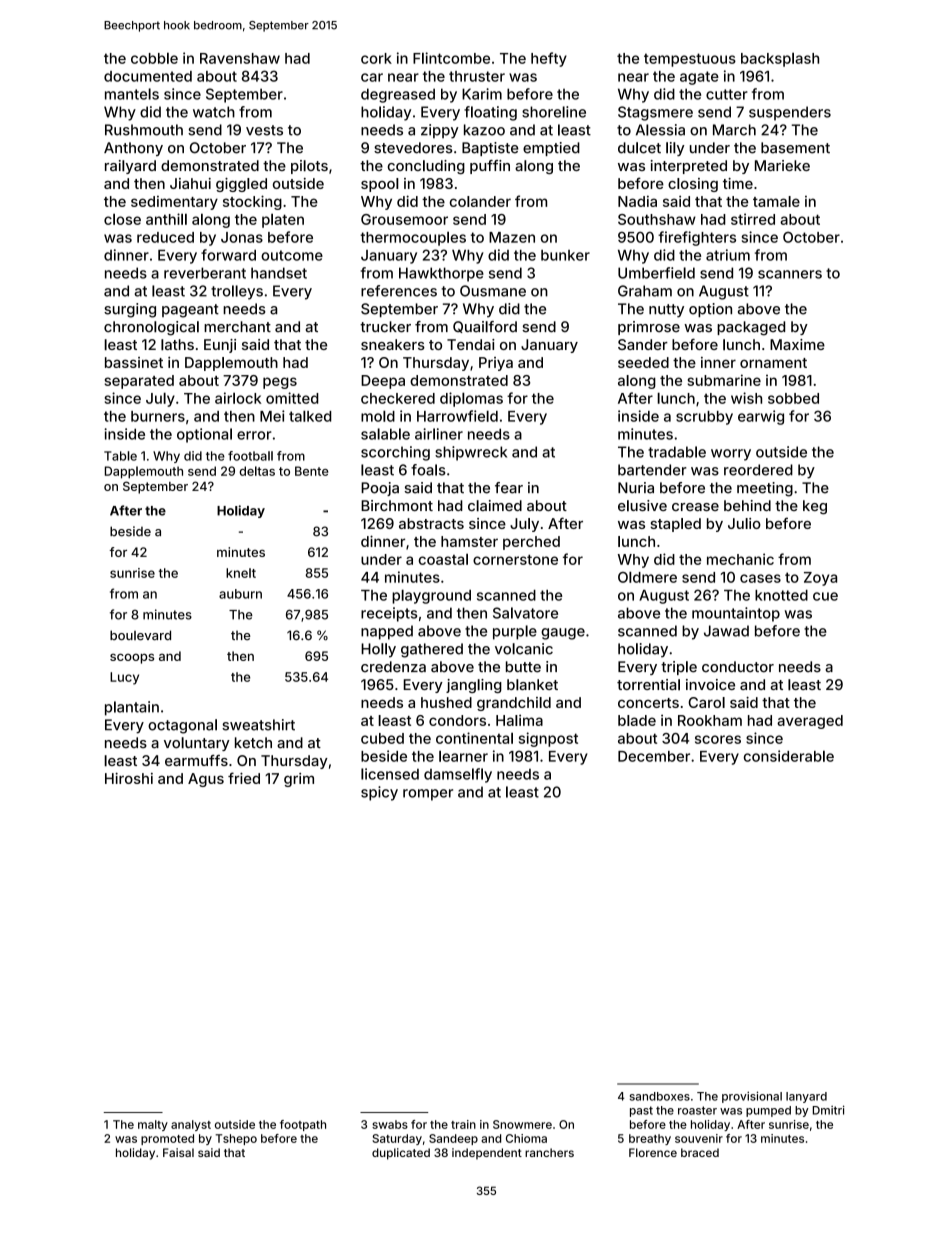  I want to click on romper, so click(428, 795).
